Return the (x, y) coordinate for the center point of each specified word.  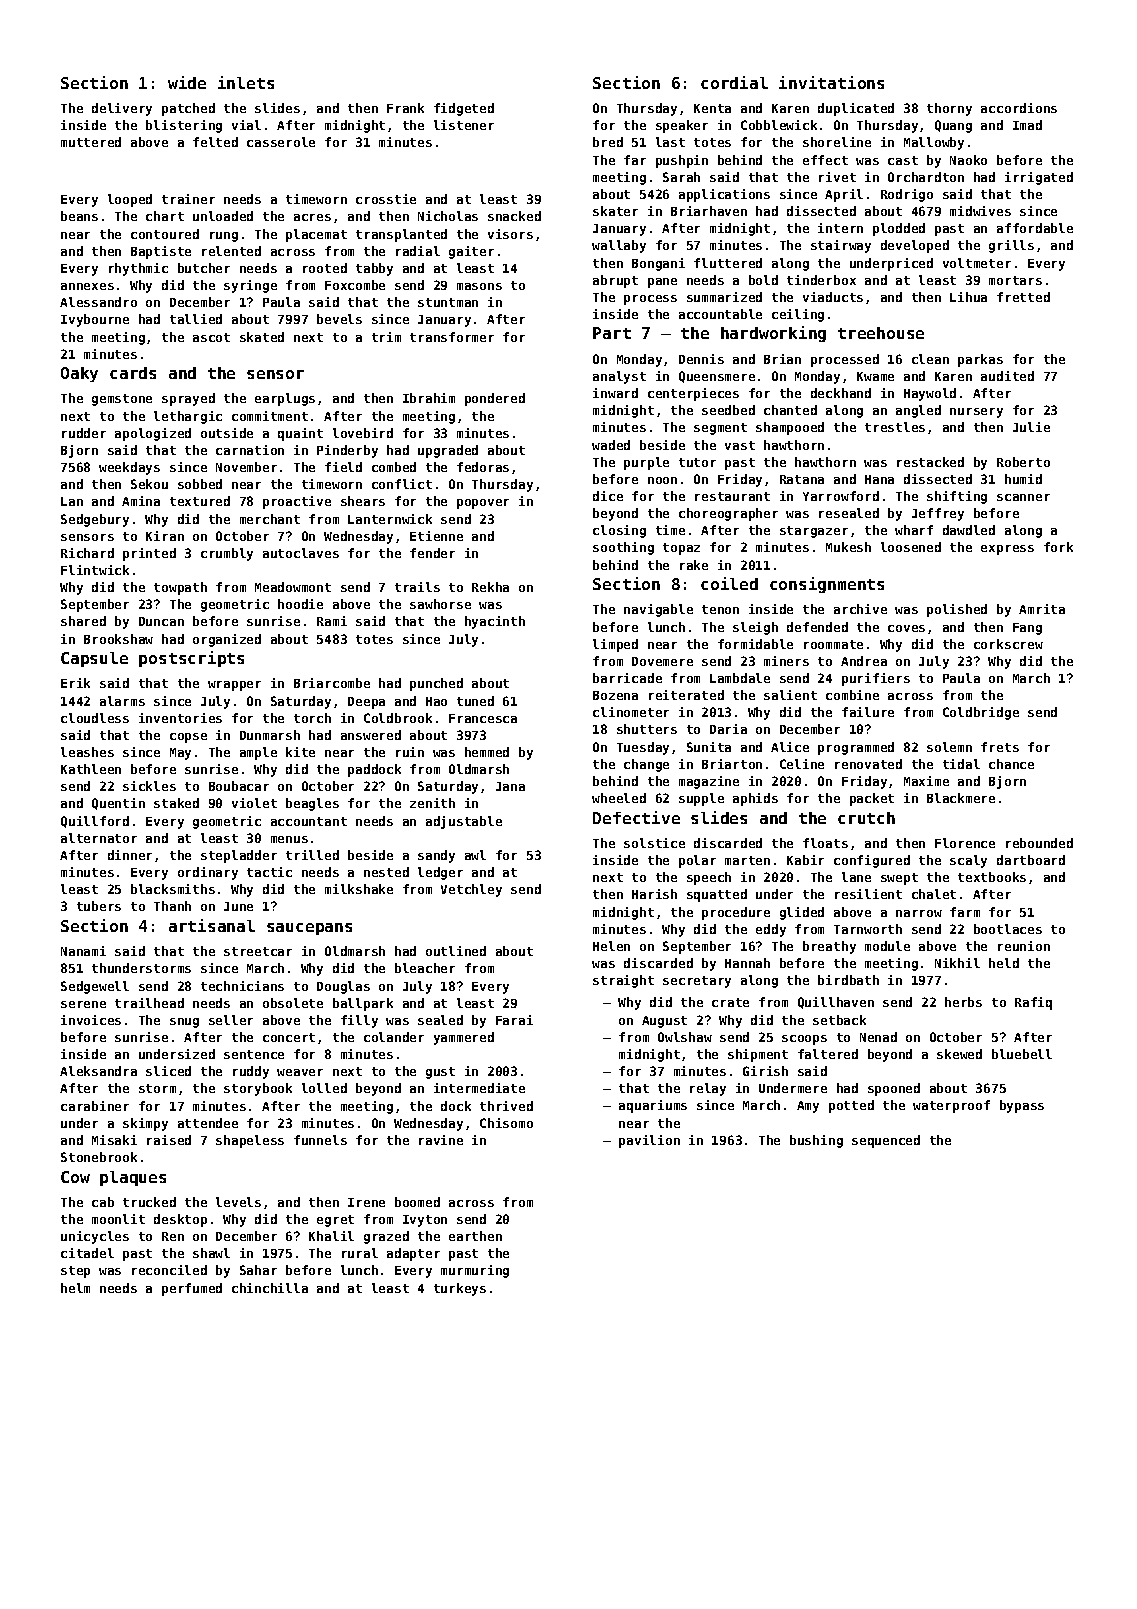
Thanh (172, 906)
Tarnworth (868, 929)
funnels (320, 1140)
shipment (758, 1055)
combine (852, 695)
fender (432, 553)
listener (464, 125)
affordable (1035, 228)
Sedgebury (95, 520)
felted (215, 142)
